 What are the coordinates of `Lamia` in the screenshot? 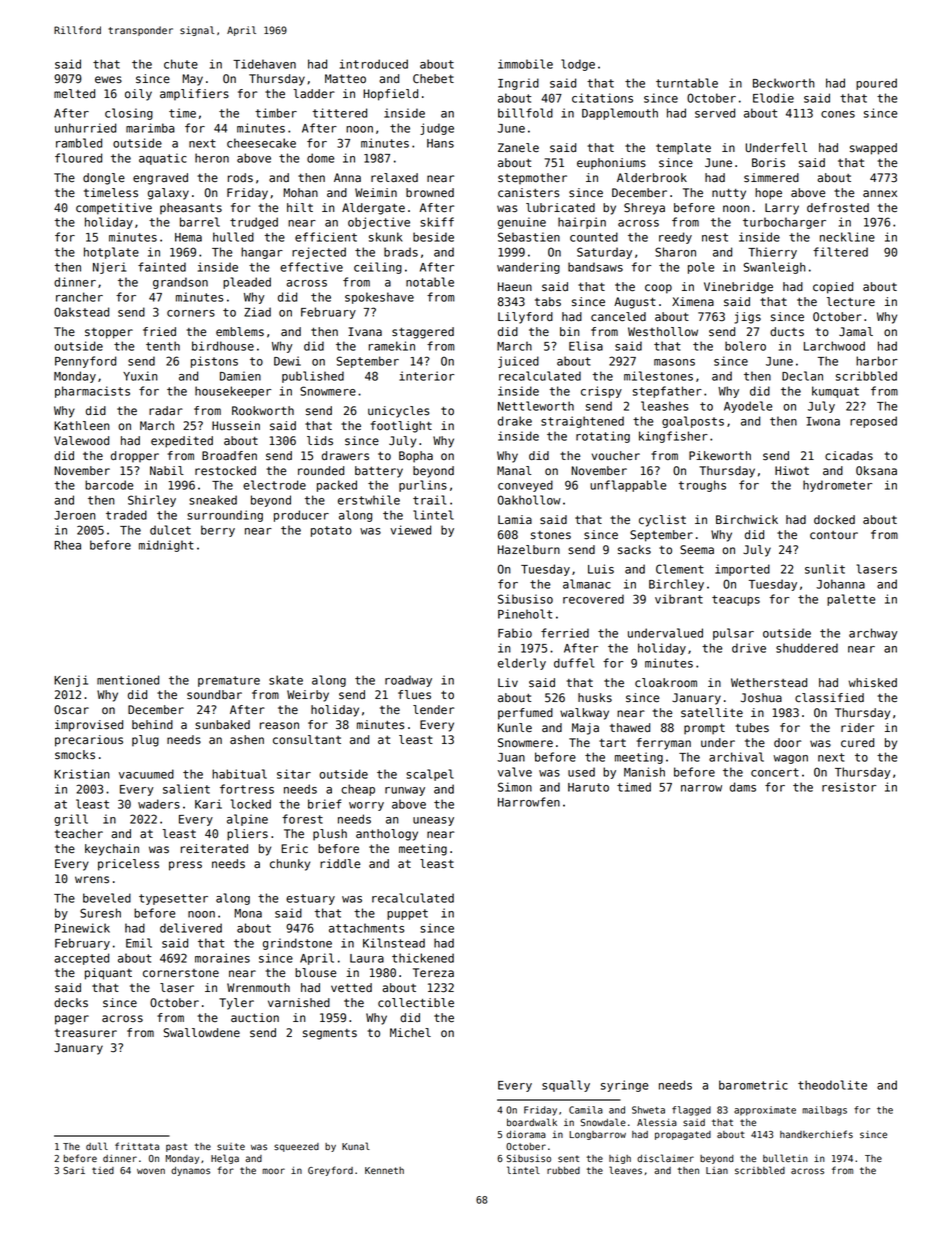 It's located at (515, 520).
